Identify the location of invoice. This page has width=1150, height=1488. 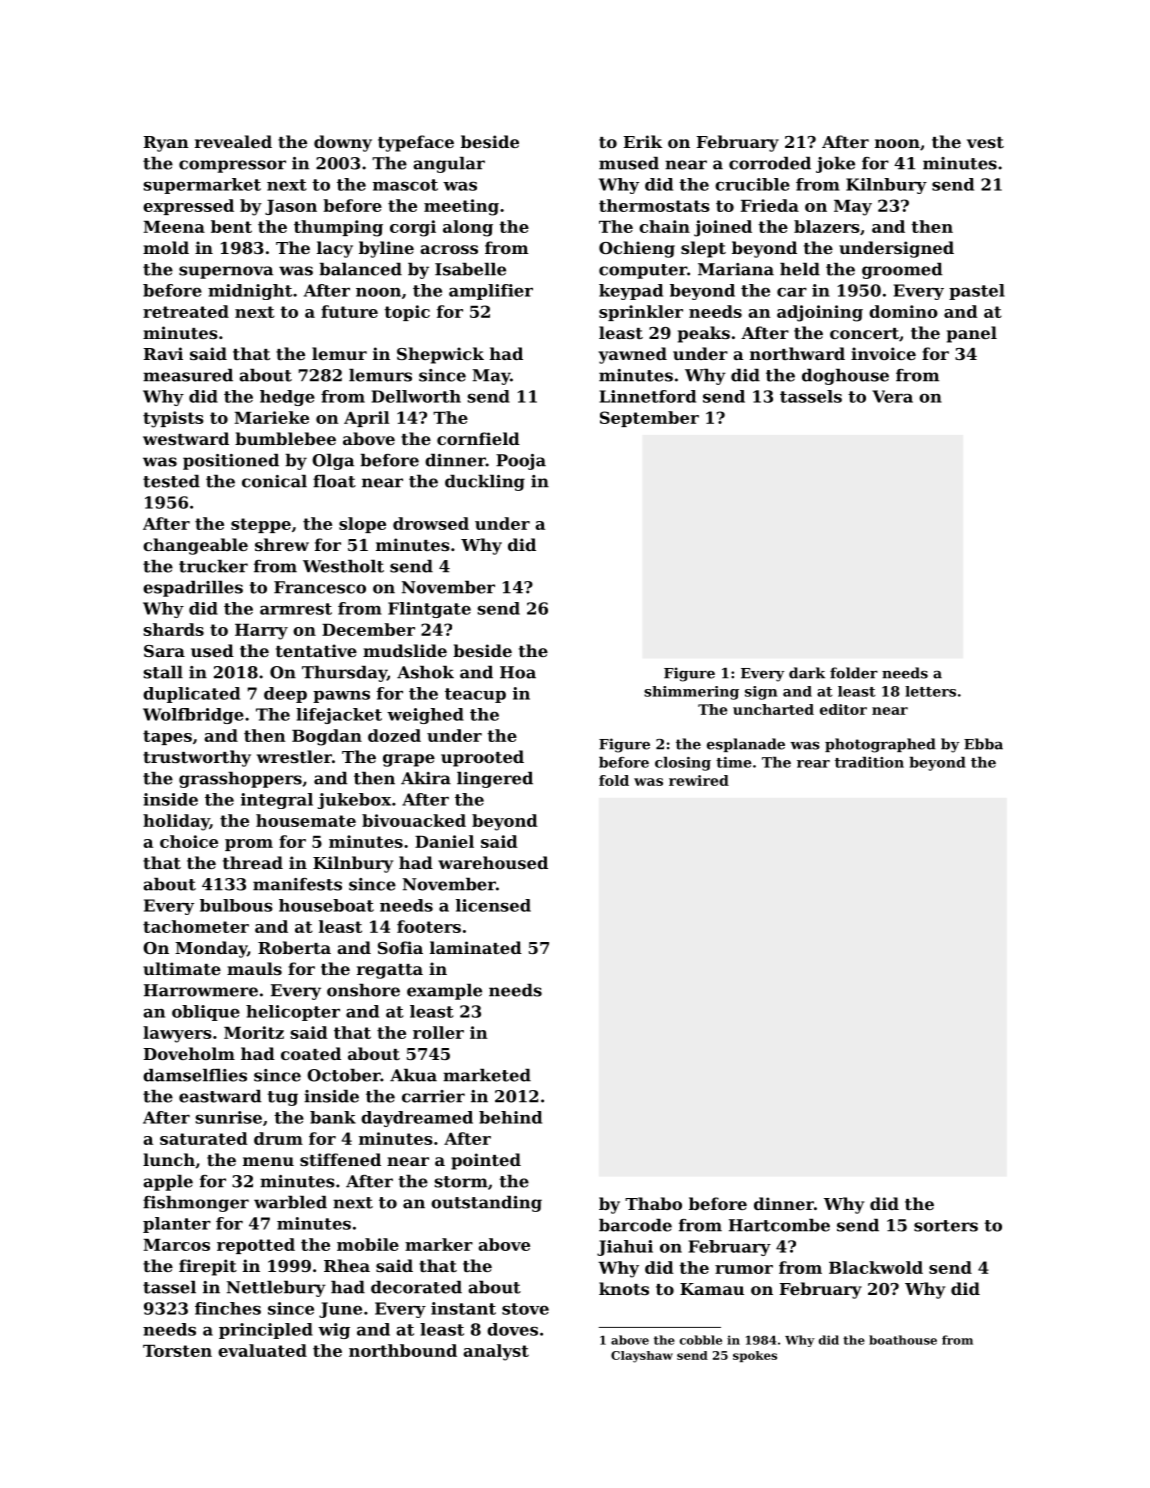
(883, 353).
